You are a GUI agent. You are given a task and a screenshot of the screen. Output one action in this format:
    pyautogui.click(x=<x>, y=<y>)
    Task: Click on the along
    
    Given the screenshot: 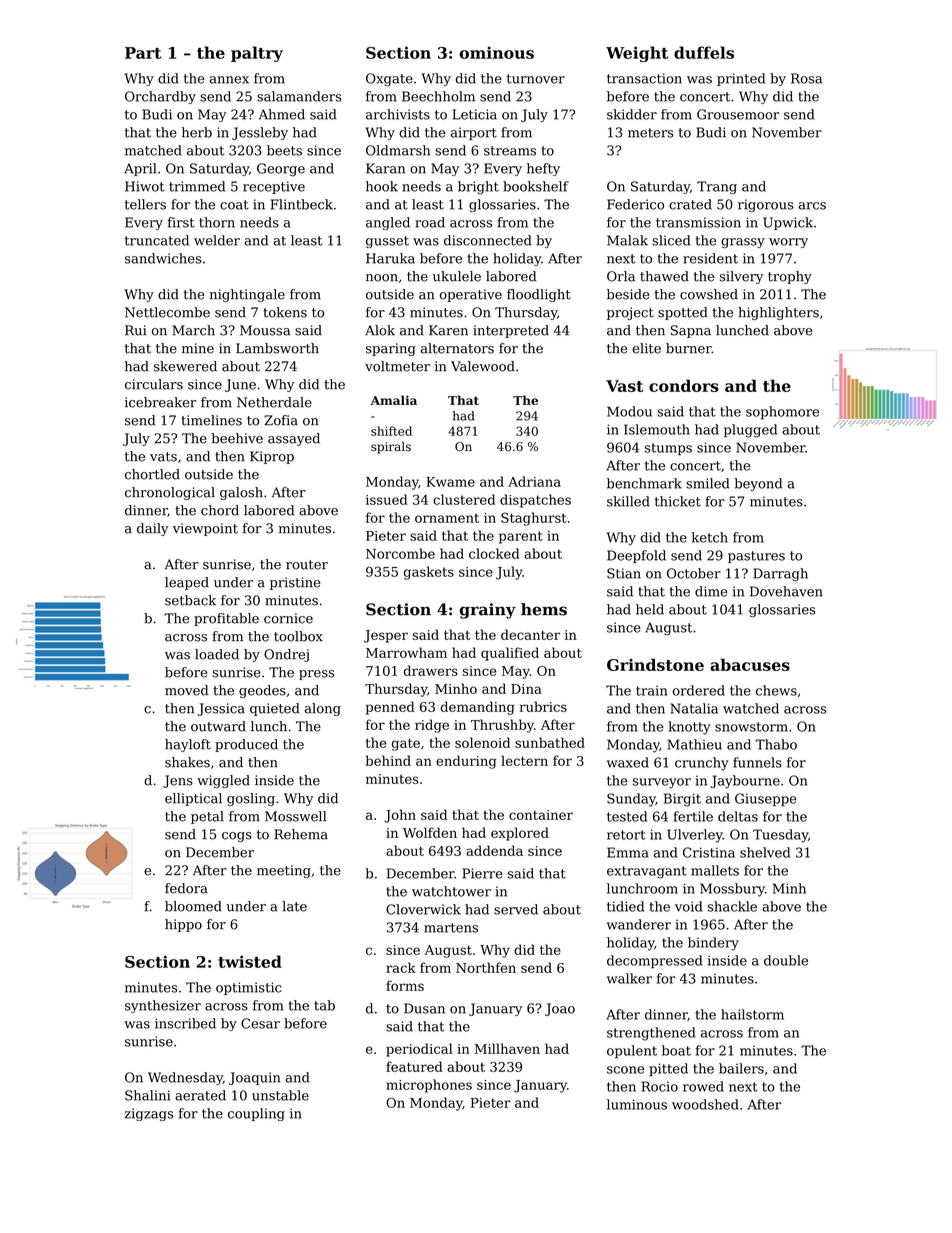 What is the action you would take?
    pyautogui.click(x=323, y=709)
